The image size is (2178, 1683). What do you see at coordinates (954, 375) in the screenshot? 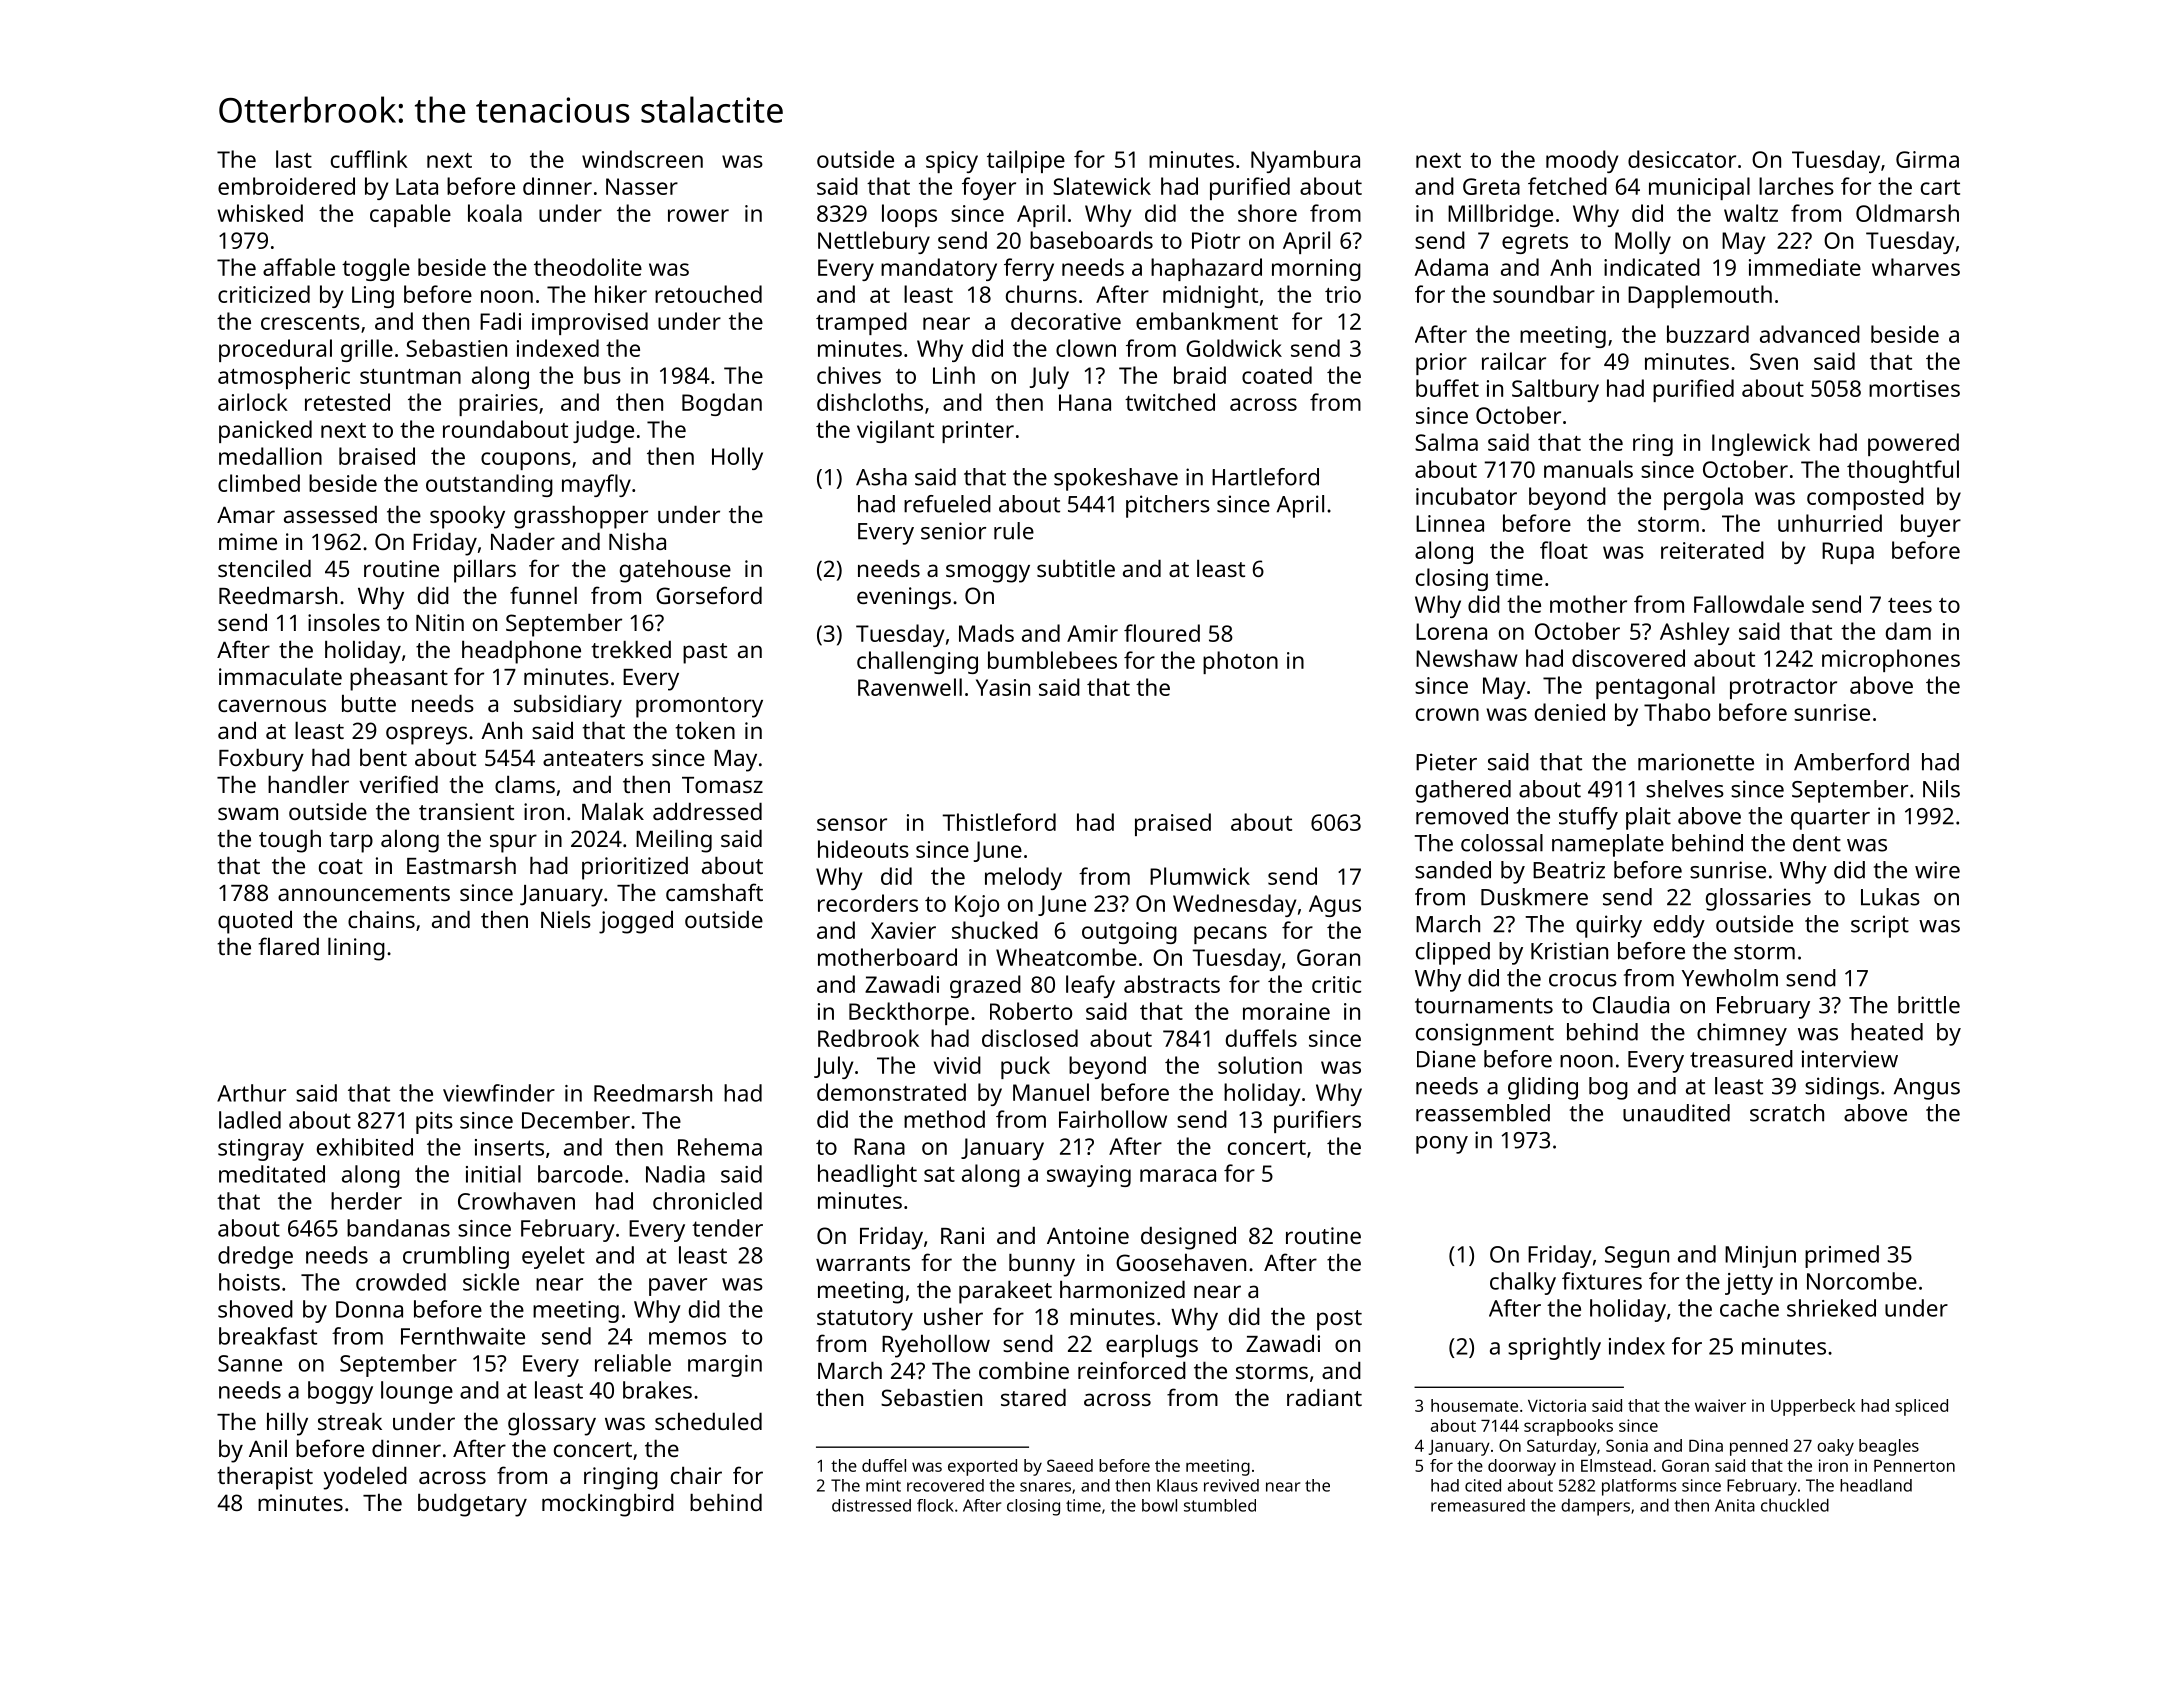
I see `Linh` at bounding box center [954, 375].
